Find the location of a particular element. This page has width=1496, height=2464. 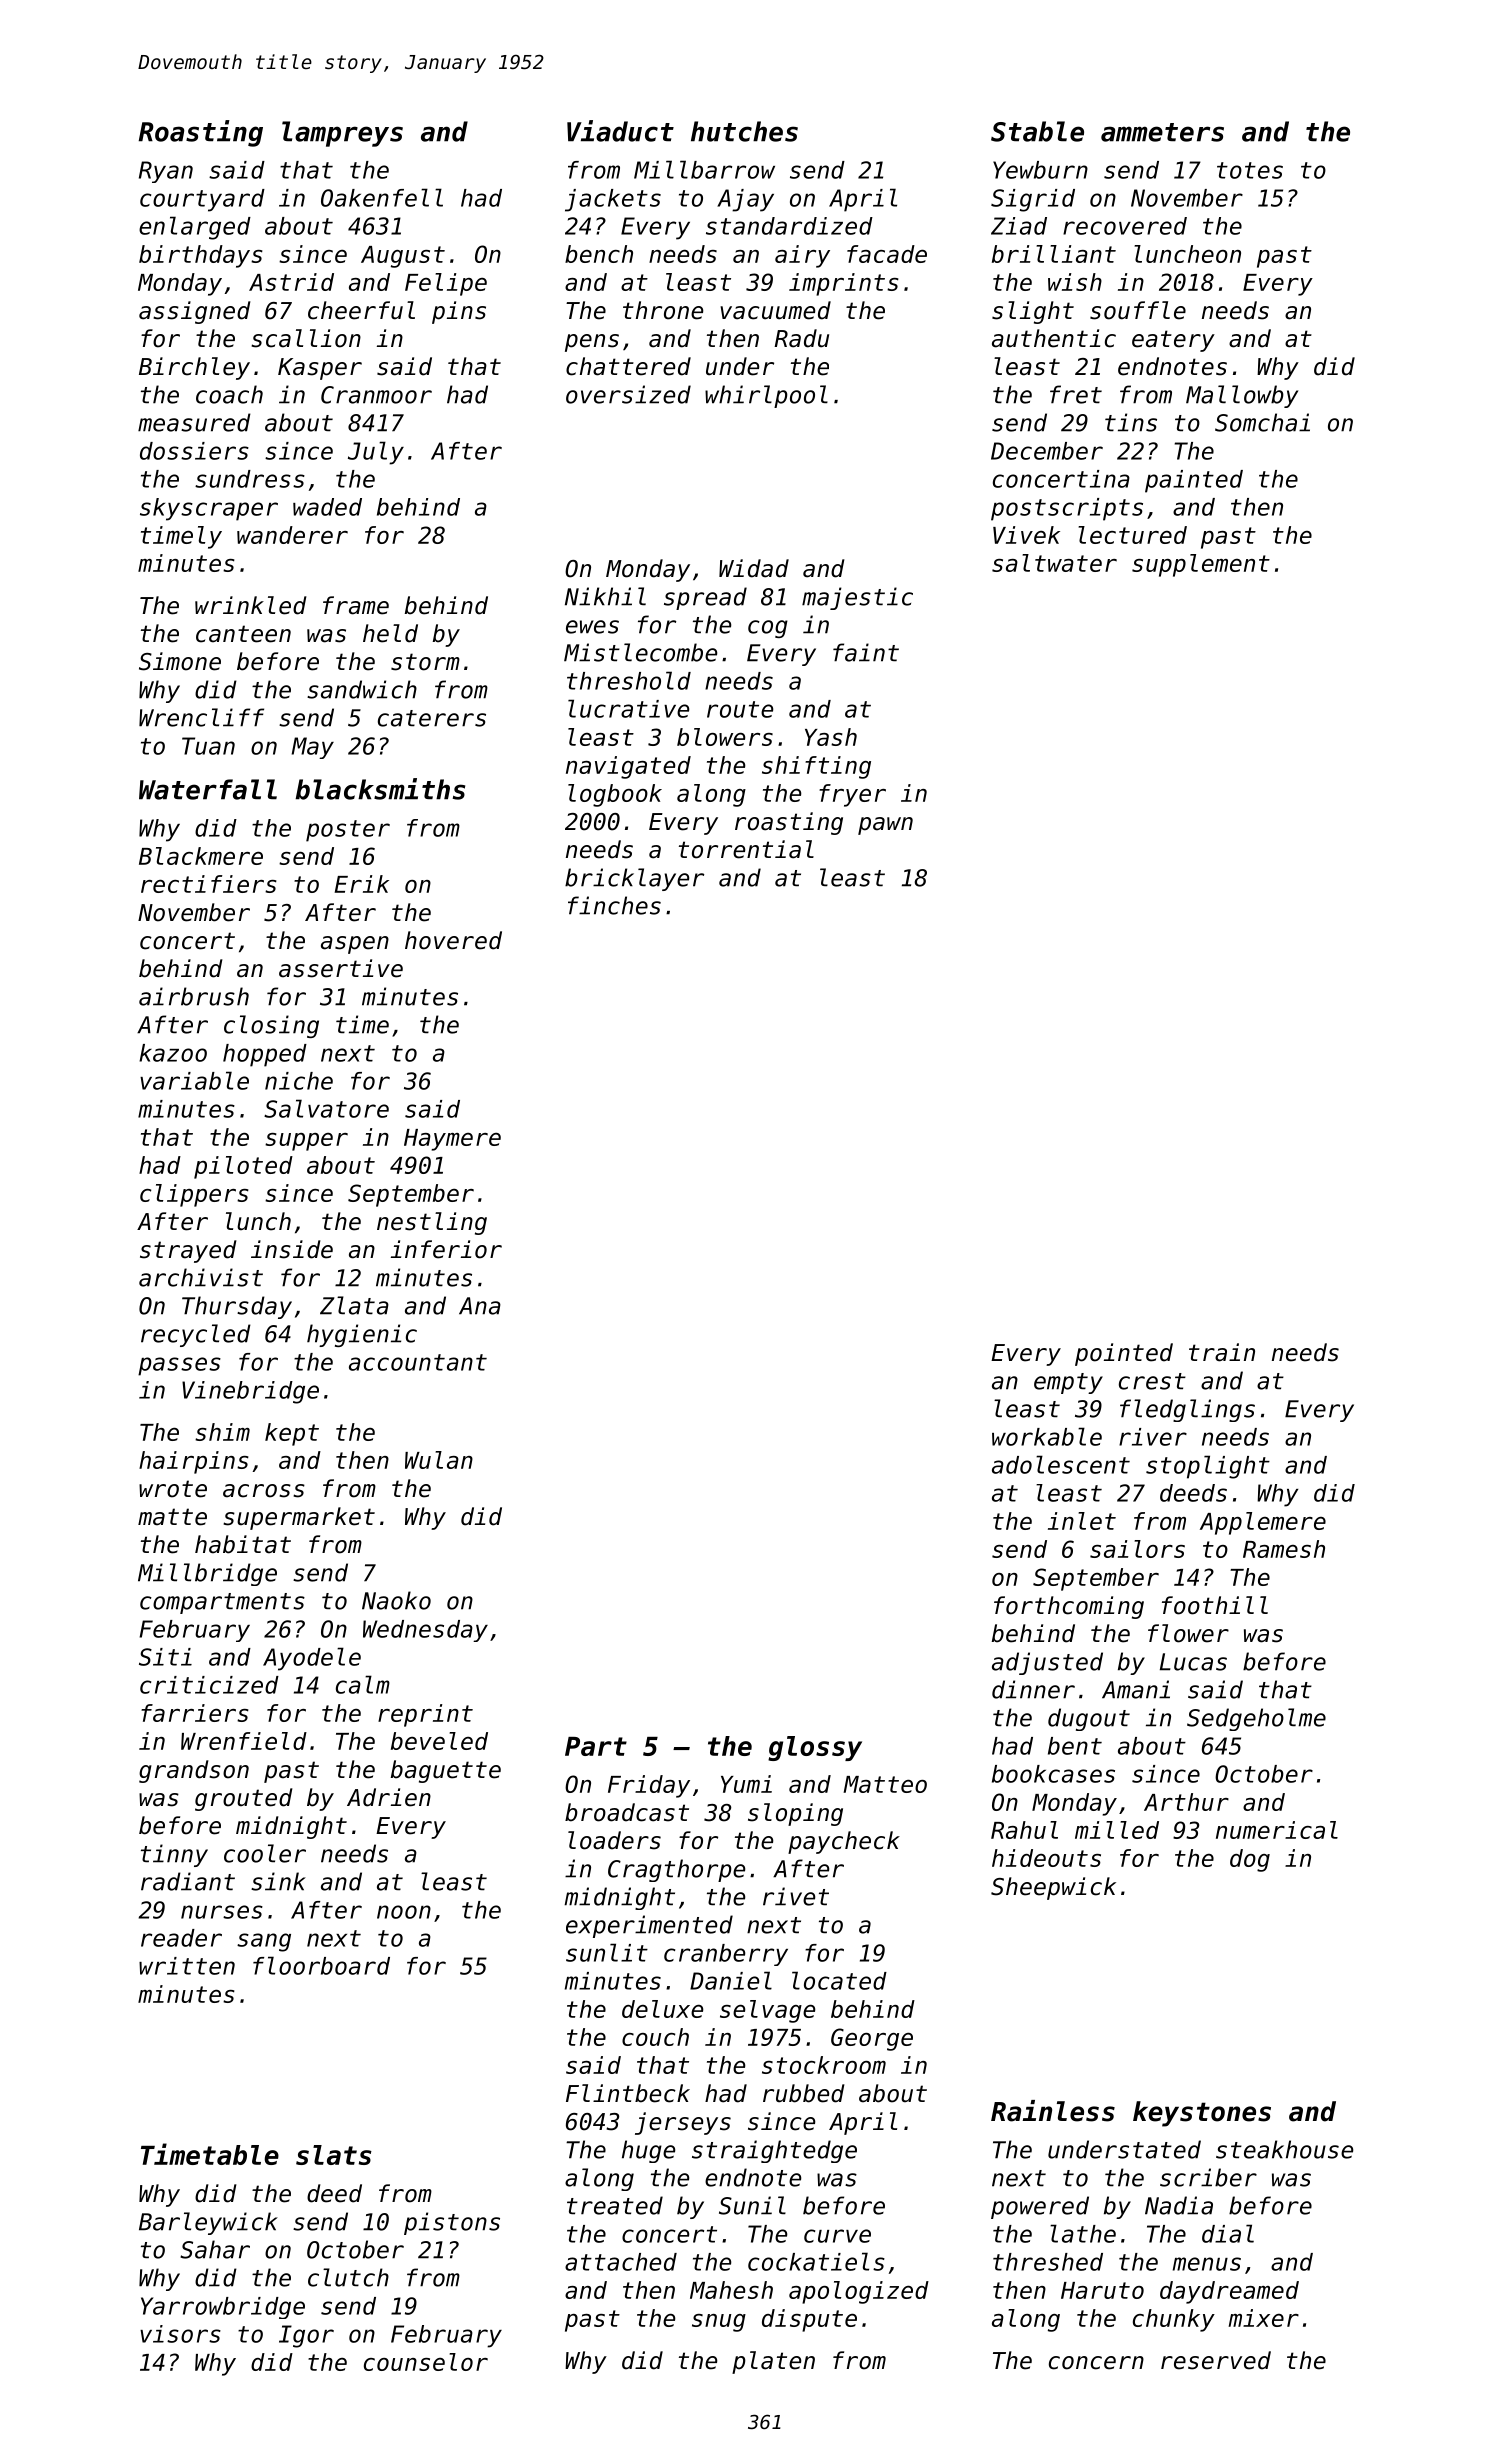

keystones is located at coordinates (1202, 2114).
